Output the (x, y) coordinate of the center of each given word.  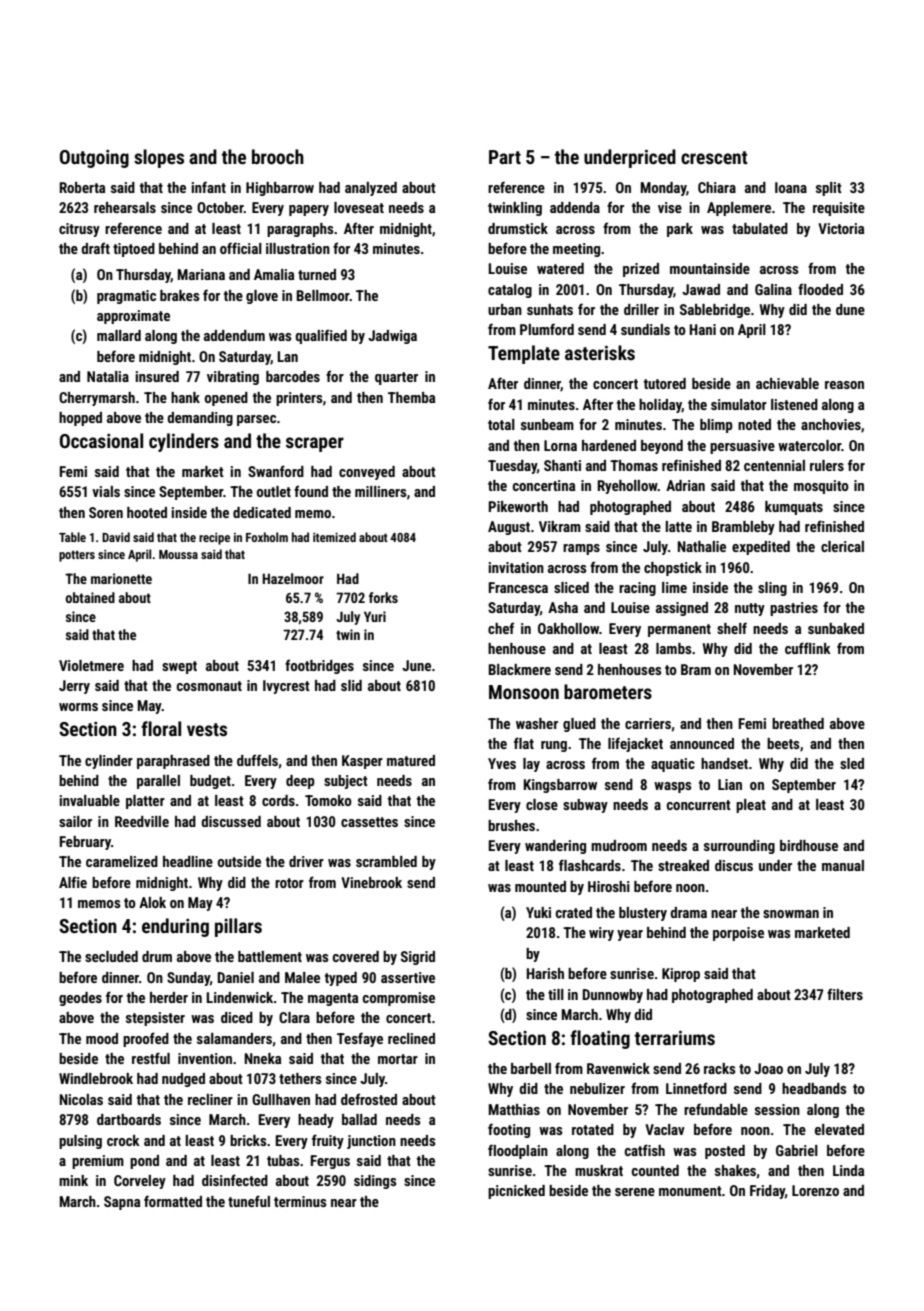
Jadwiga (392, 337)
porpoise (738, 934)
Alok (152, 902)
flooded (820, 289)
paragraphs (300, 230)
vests (207, 729)
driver (306, 861)
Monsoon (524, 692)
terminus (300, 1201)
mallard (119, 335)
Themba (411, 397)
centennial (774, 465)
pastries (794, 609)
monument (690, 1191)
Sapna (122, 1203)
